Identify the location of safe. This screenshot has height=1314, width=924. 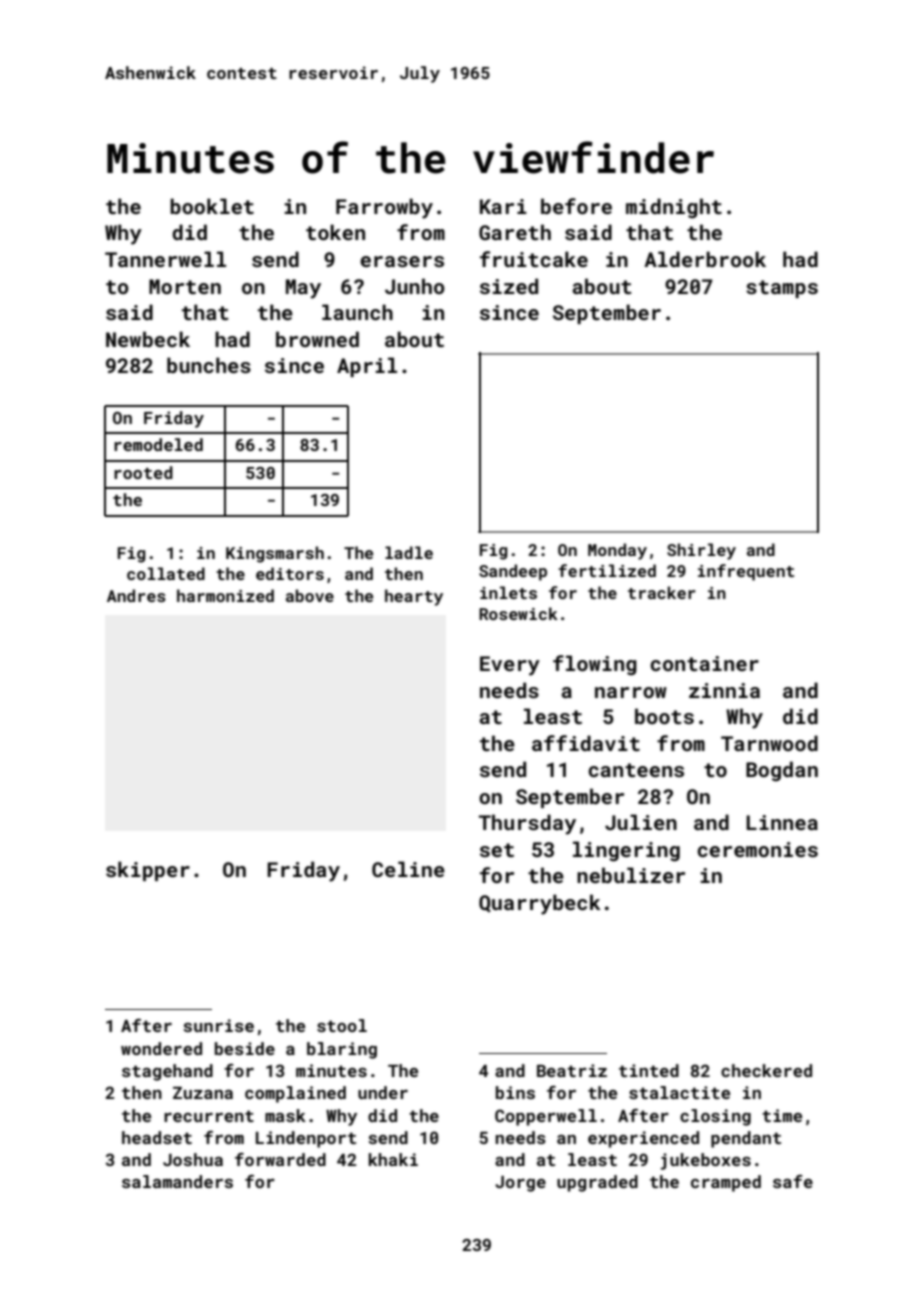
(793, 1181).
